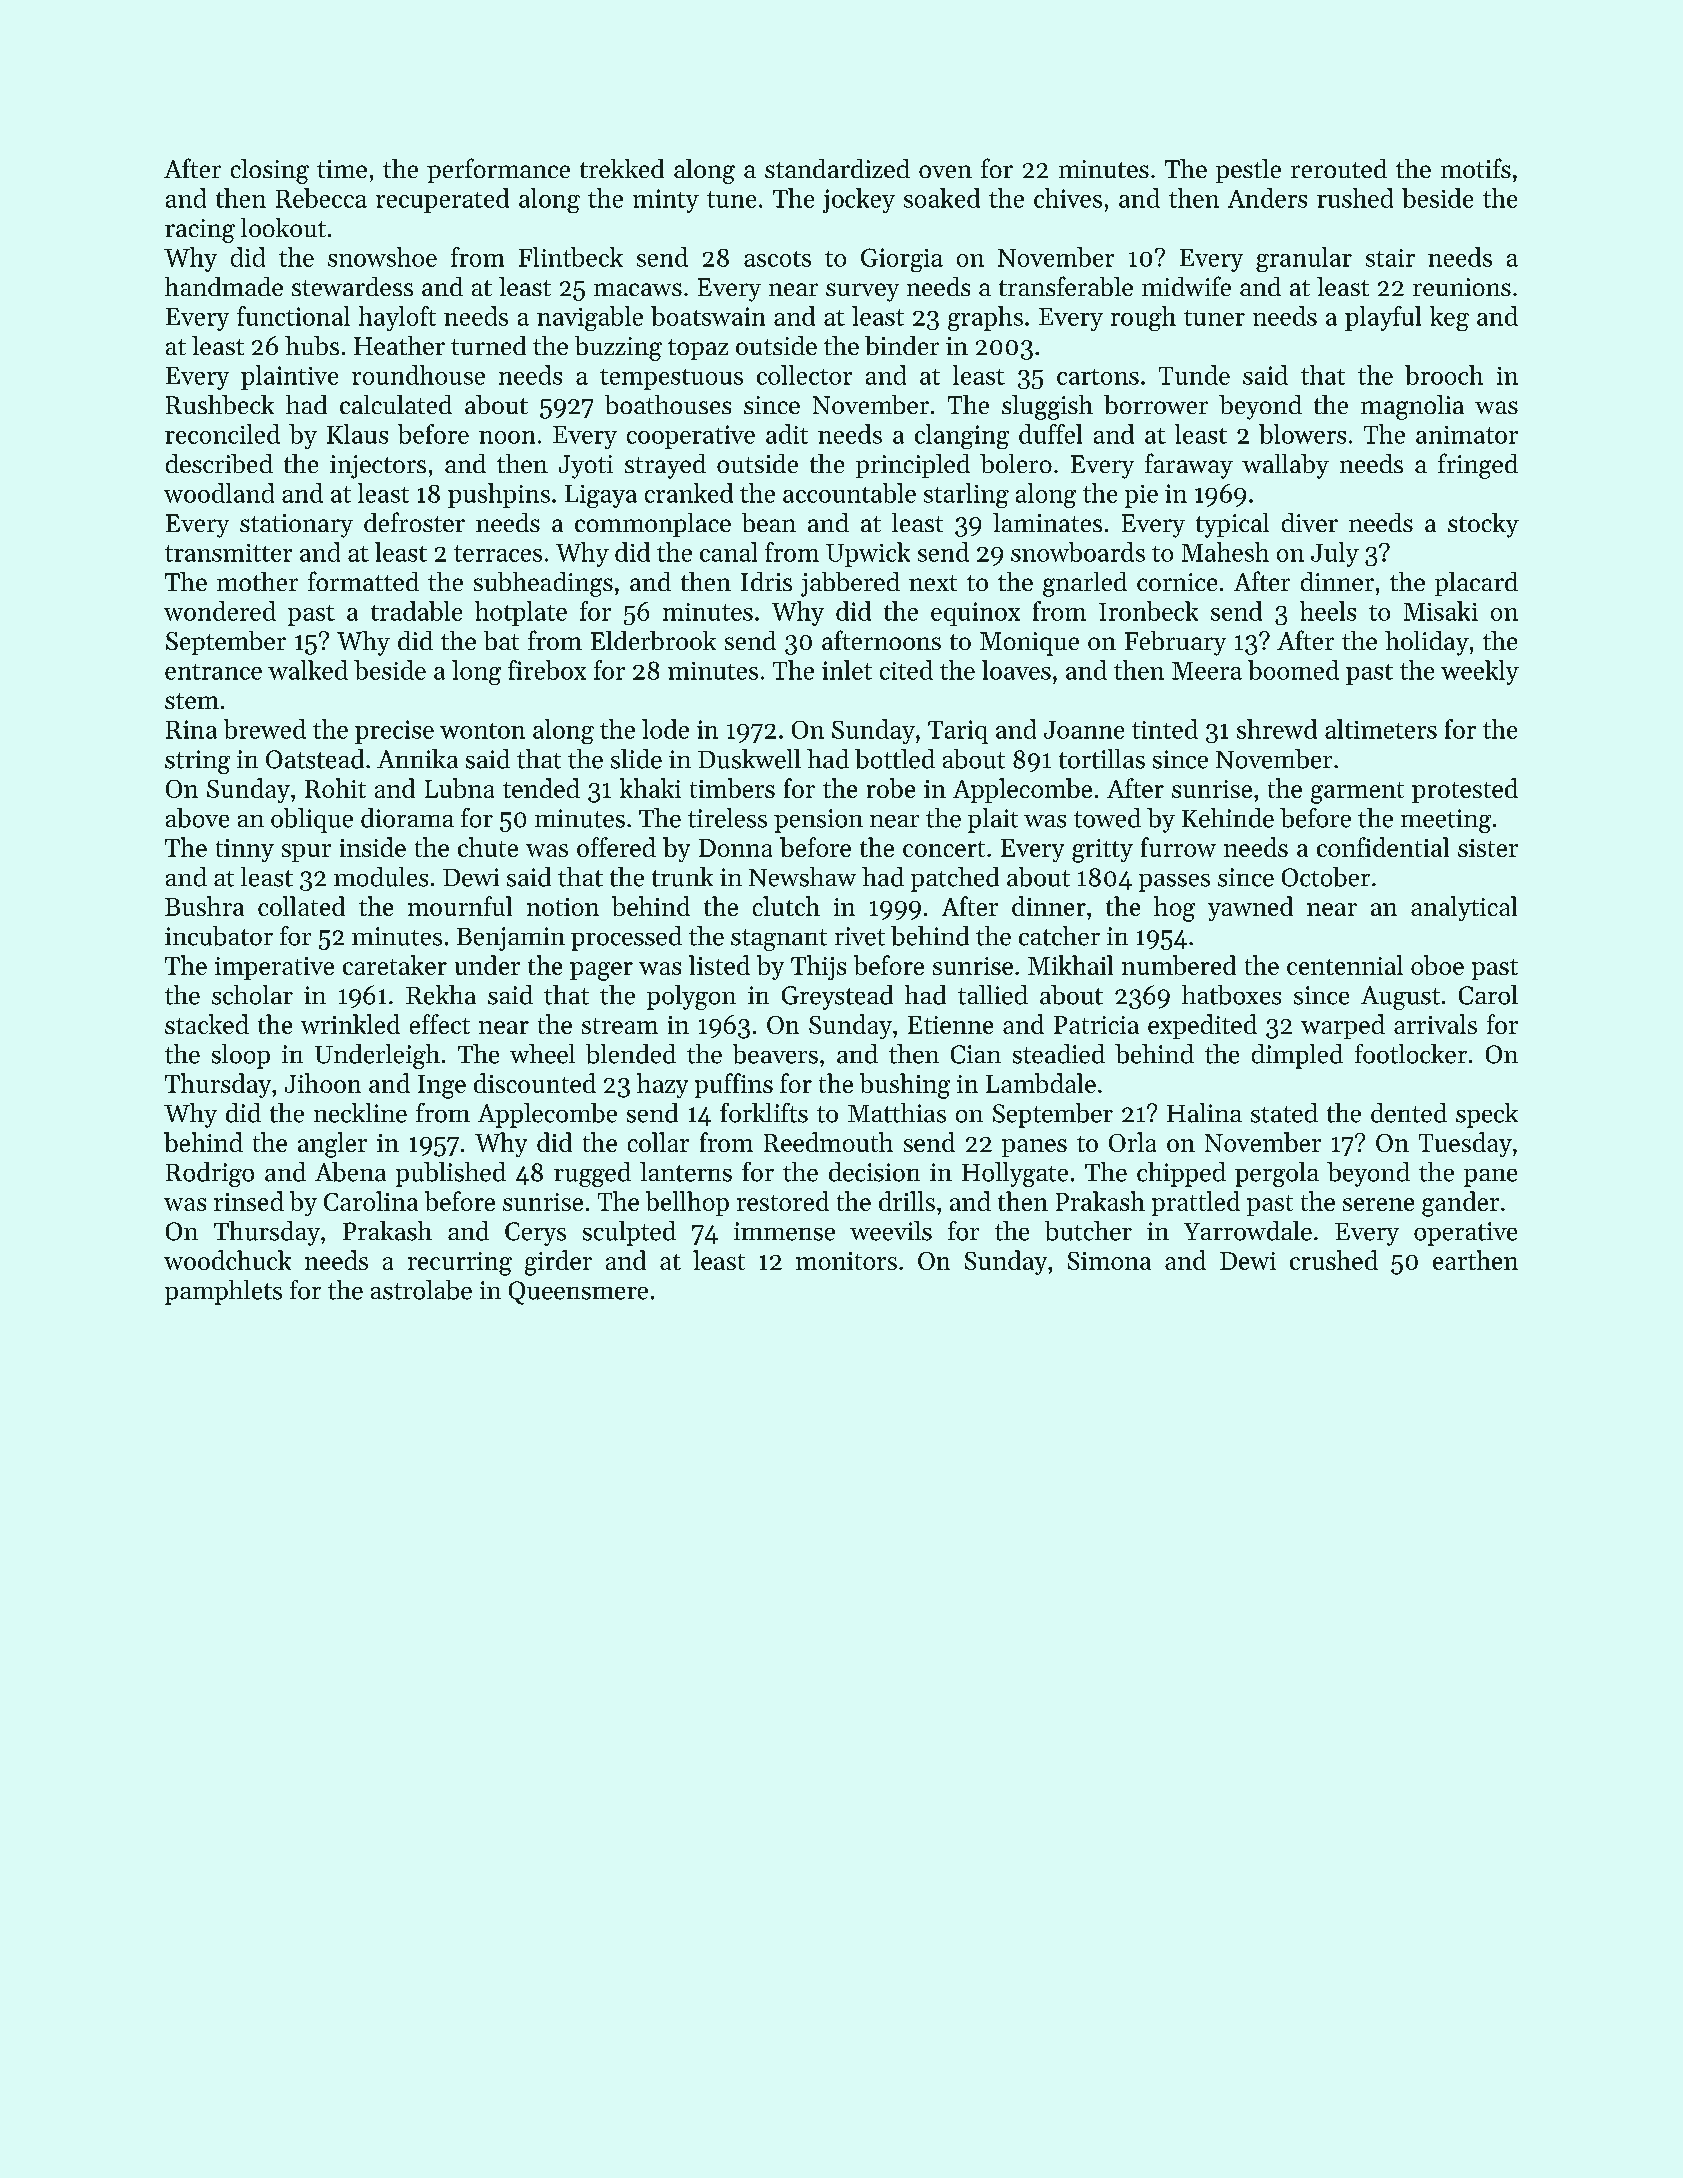 This screenshot has width=1683, height=2178. What do you see at coordinates (488, 847) in the screenshot?
I see `chute` at bounding box center [488, 847].
